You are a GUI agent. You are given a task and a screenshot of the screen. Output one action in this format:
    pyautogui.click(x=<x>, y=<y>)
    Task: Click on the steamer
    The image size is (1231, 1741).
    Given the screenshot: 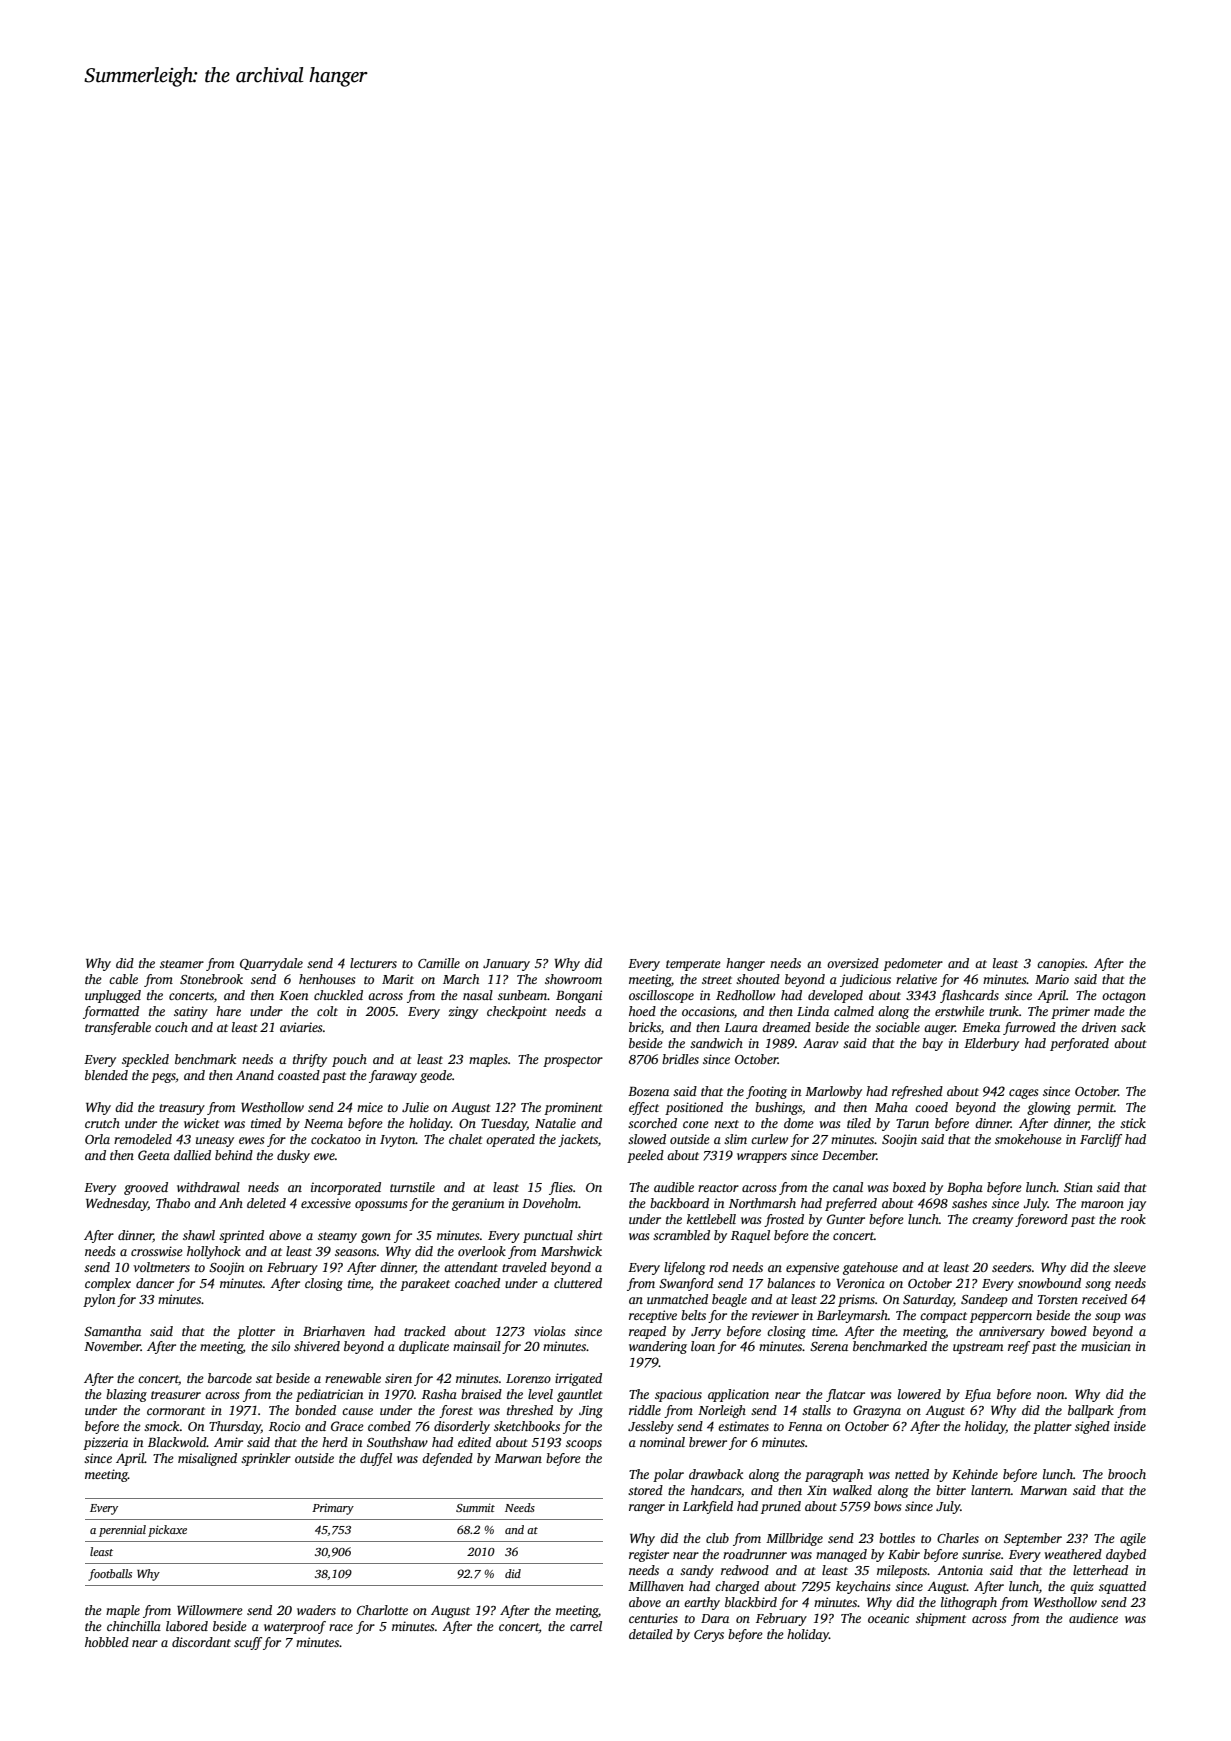 What is the action you would take?
    pyautogui.click(x=182, y=964)
